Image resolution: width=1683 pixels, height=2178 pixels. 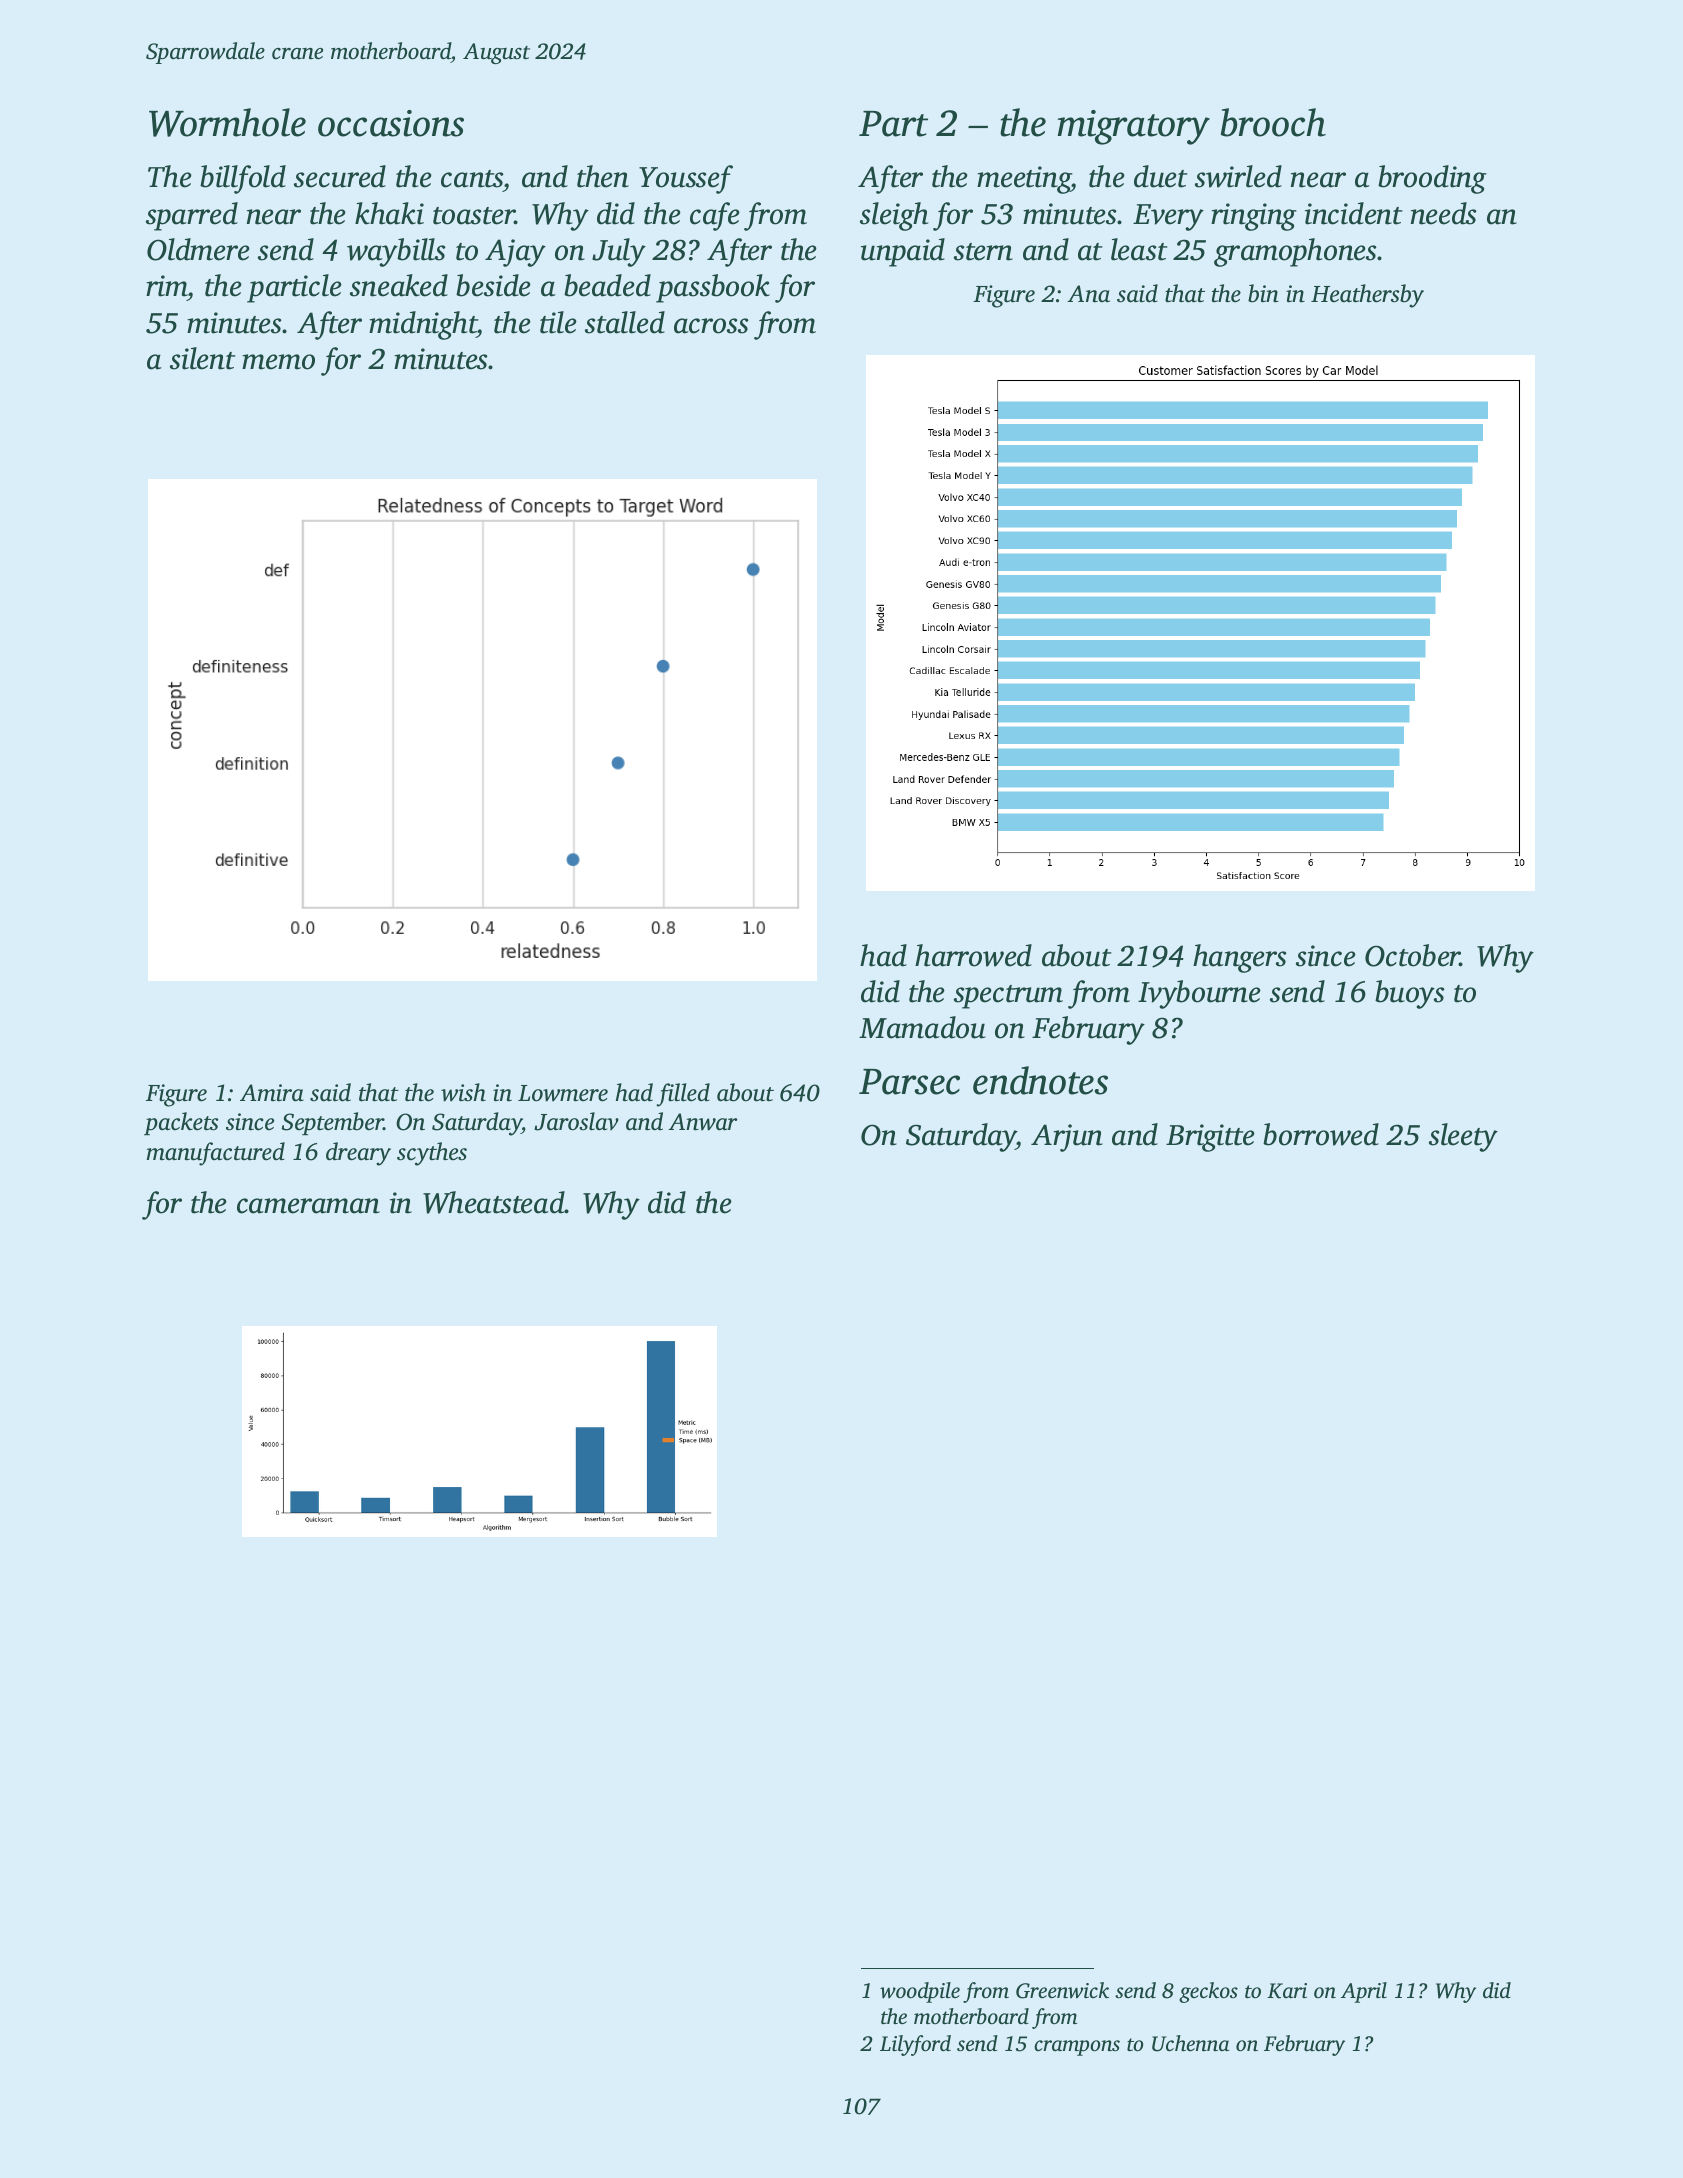 I want to click on cameraman, so click(x=308, y=1206).
